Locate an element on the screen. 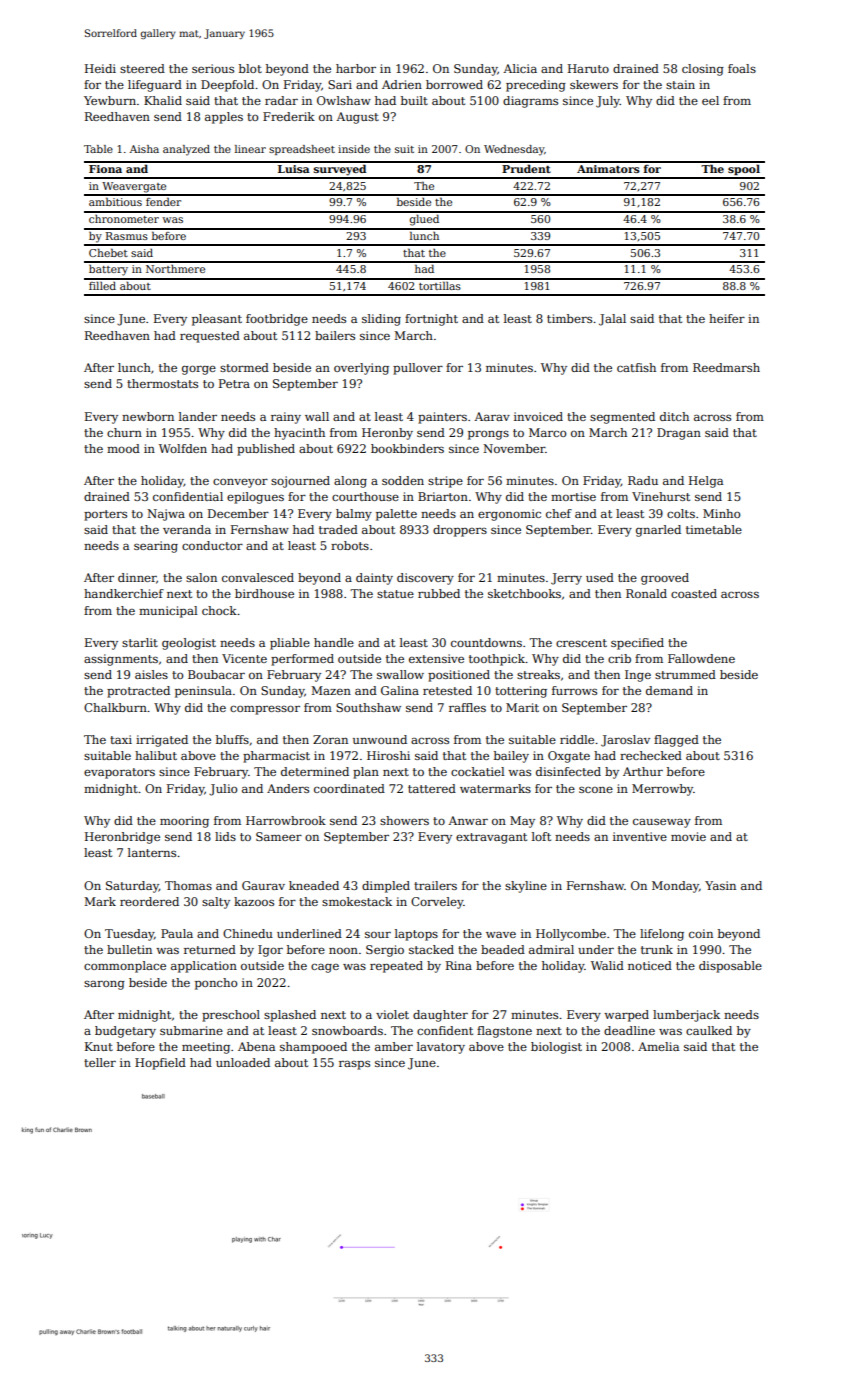 Image resolution: width=849 pixels, height=1400 pixels. Radu is located at coordinates (643, 480).
